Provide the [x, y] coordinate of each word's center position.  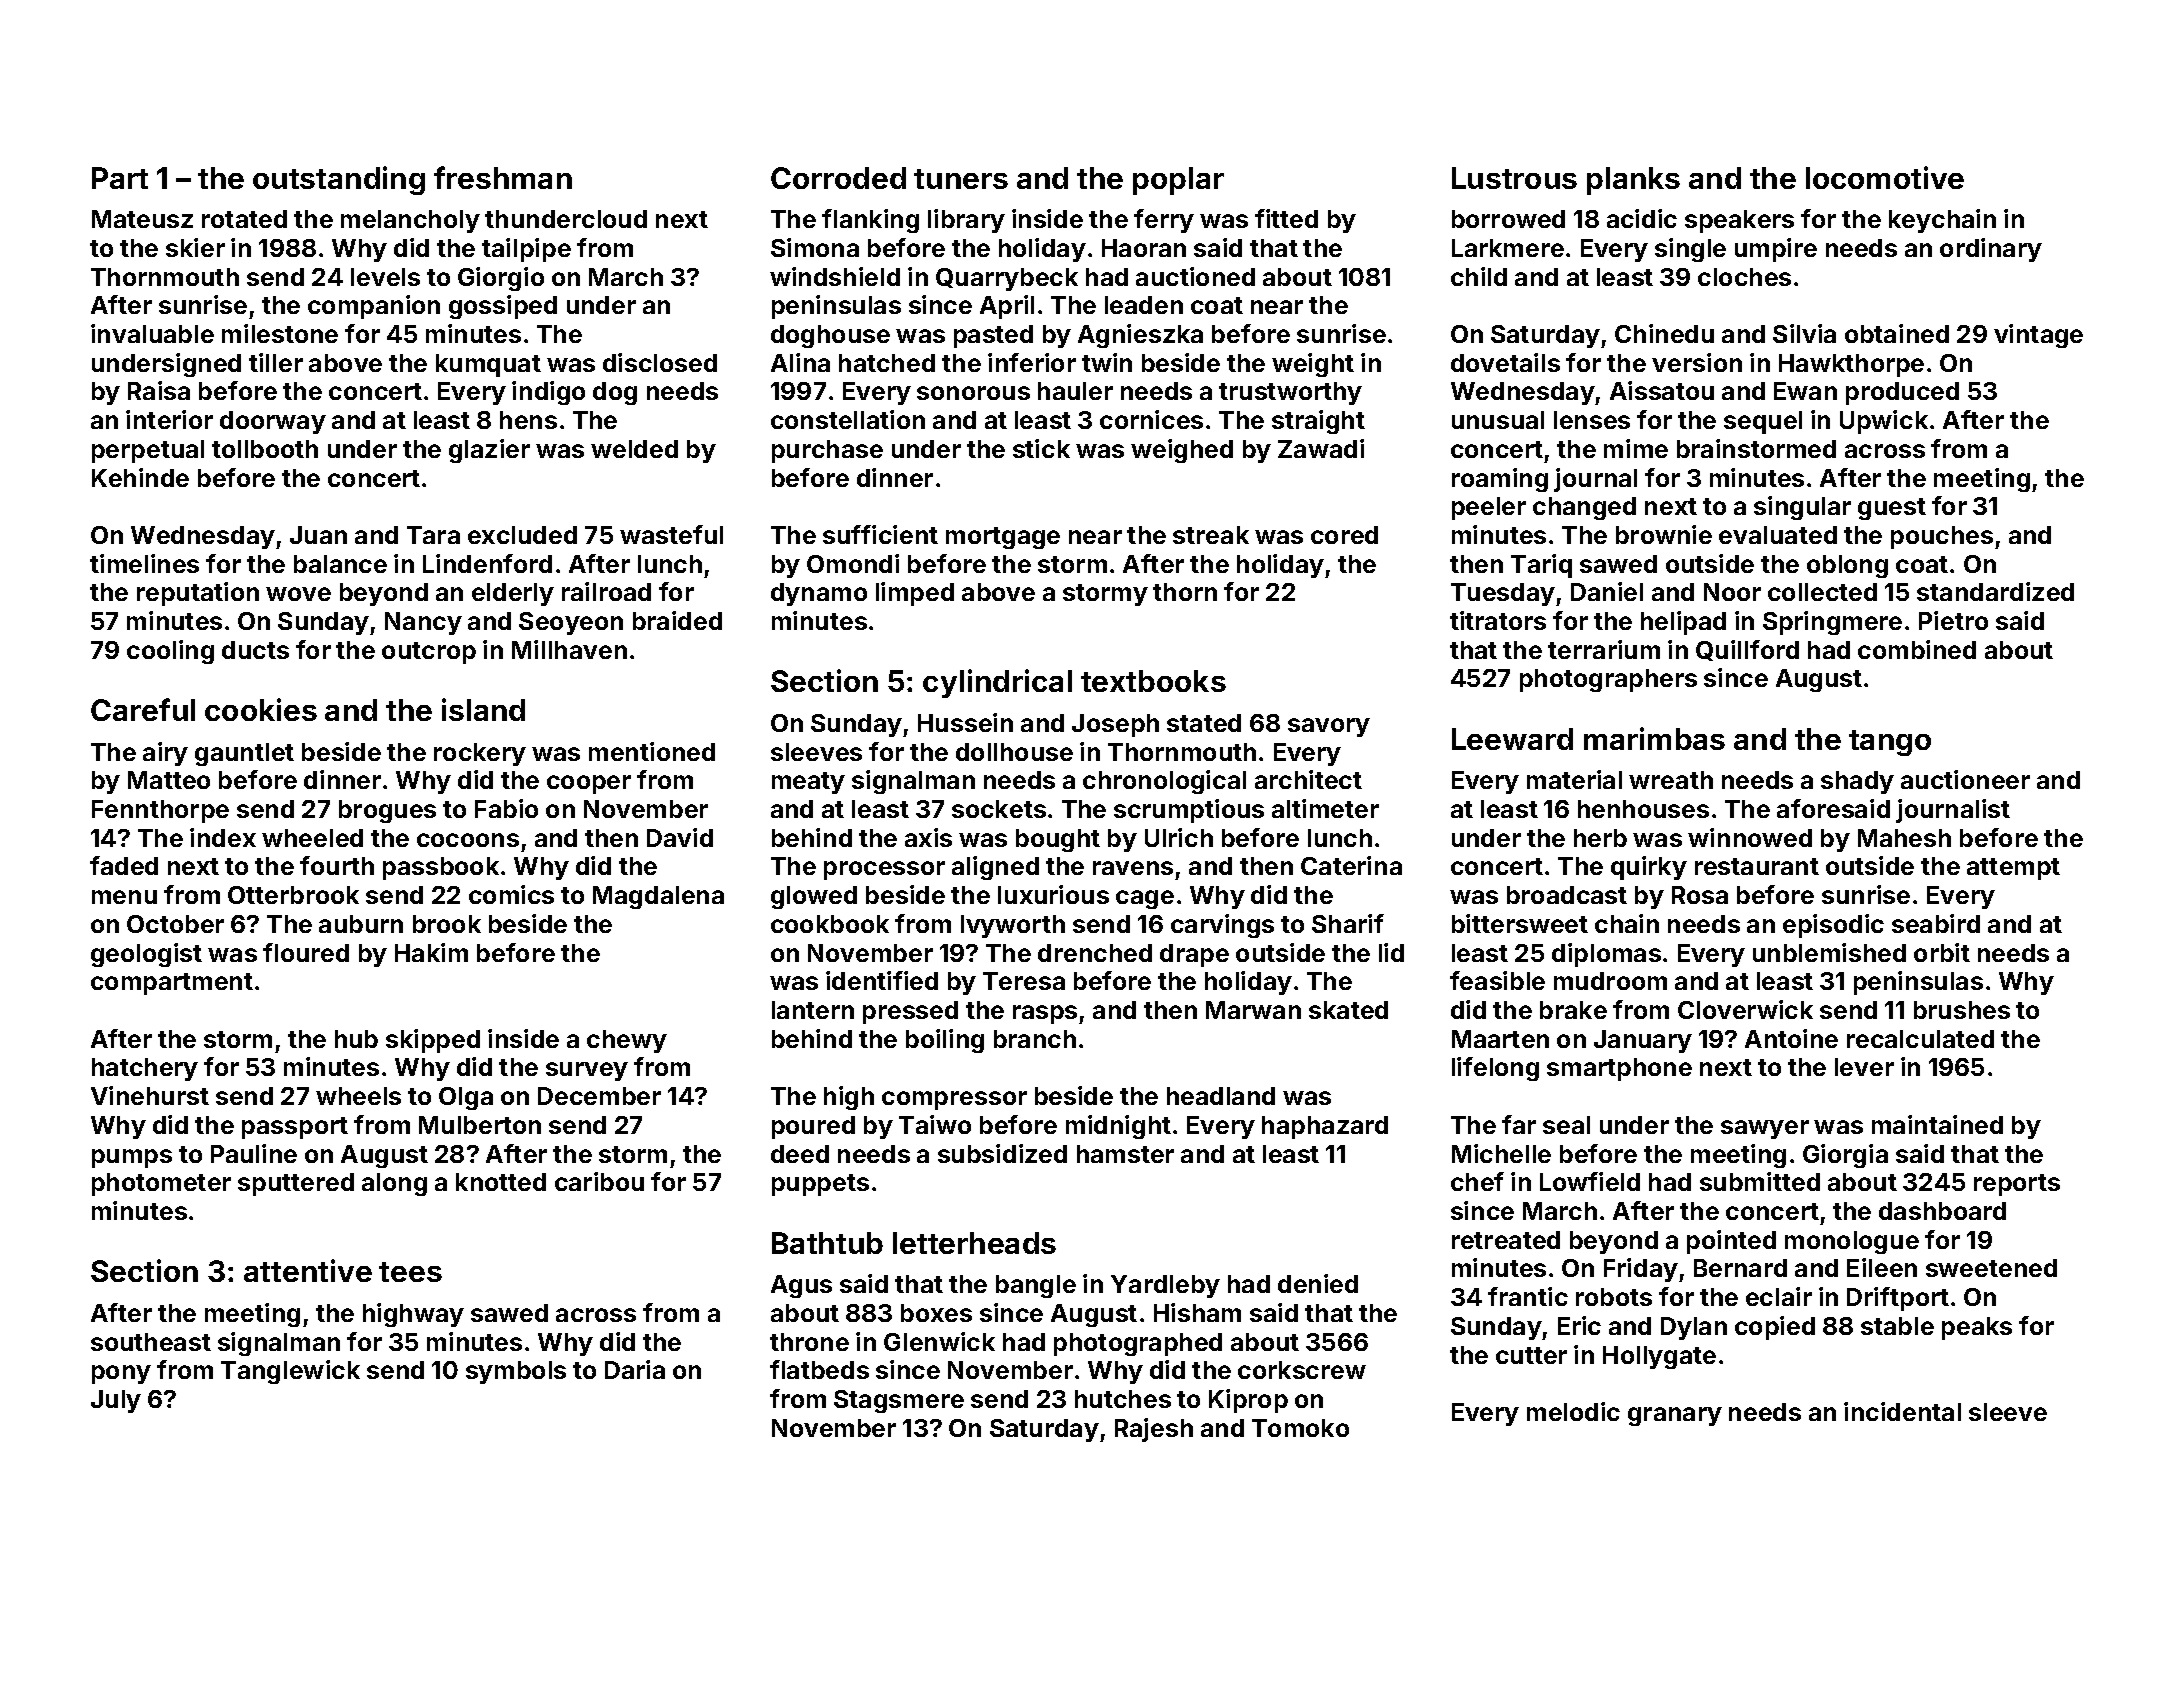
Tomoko [1300, 1428]
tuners [961, 179]
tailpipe [526, 250]
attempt [2013, 869]
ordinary [1991, 250]
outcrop [429, 653]
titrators [1498, 620]
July [116, 1401]
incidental [1902, 1411]
